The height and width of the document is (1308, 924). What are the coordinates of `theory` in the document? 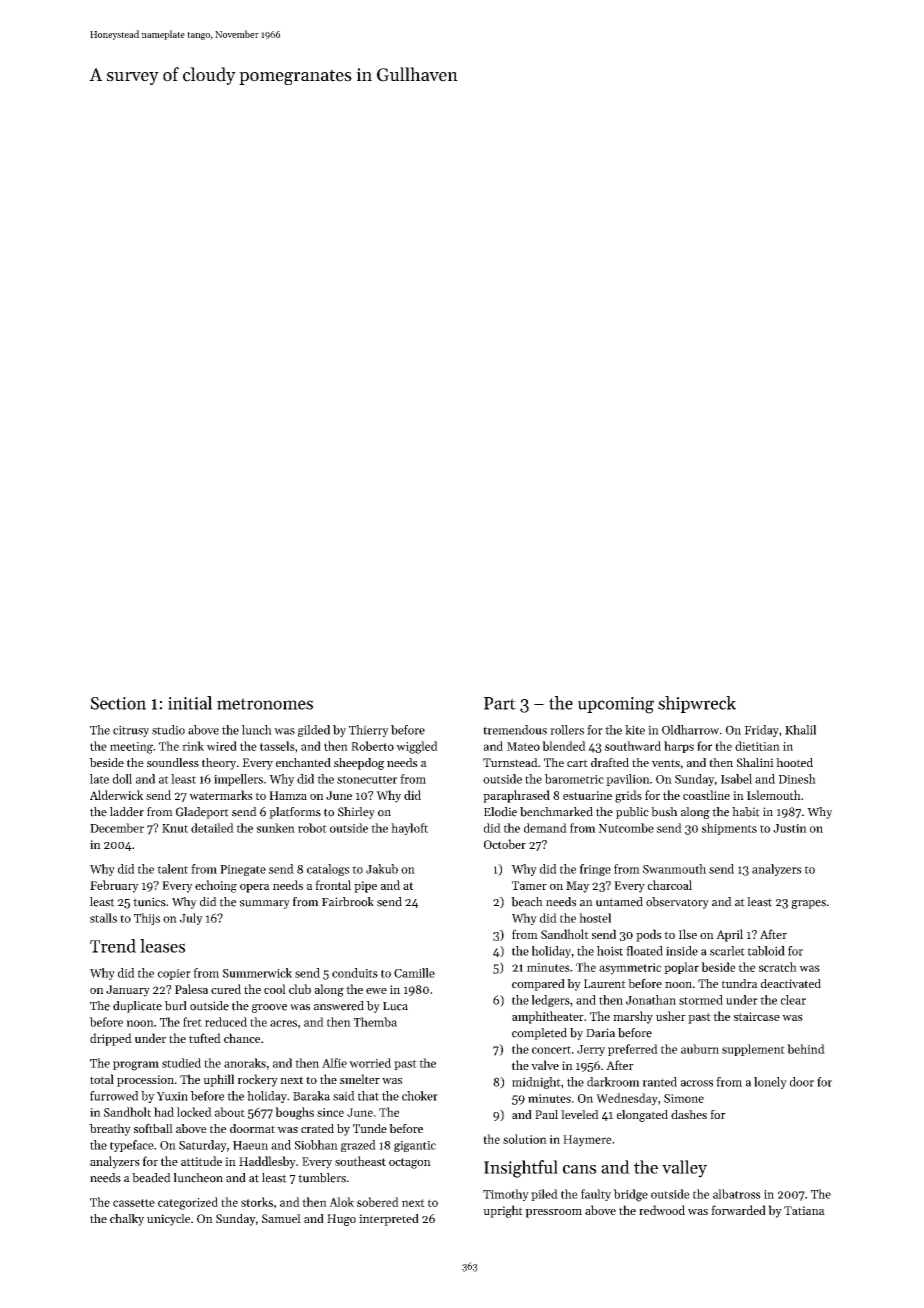 It's located at (219, 764).
